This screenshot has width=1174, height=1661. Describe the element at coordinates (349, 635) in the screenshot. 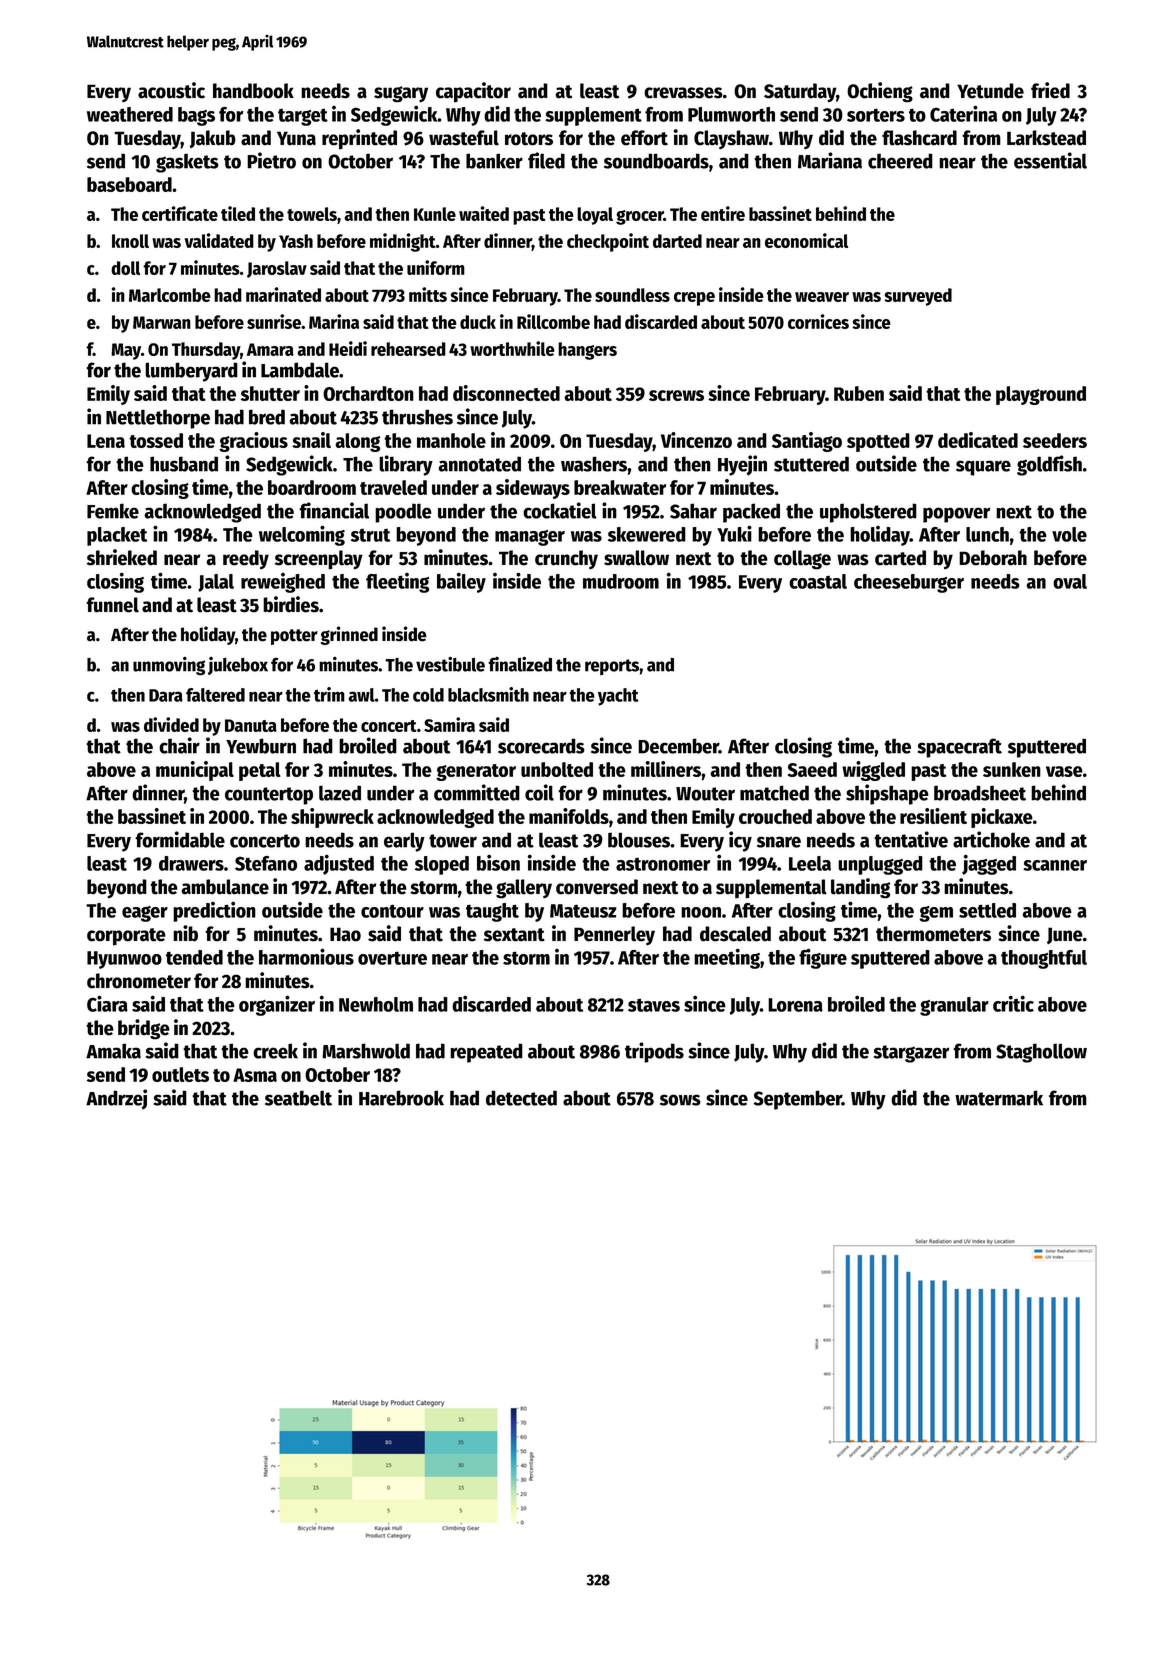

I see `grinned` at that location.
